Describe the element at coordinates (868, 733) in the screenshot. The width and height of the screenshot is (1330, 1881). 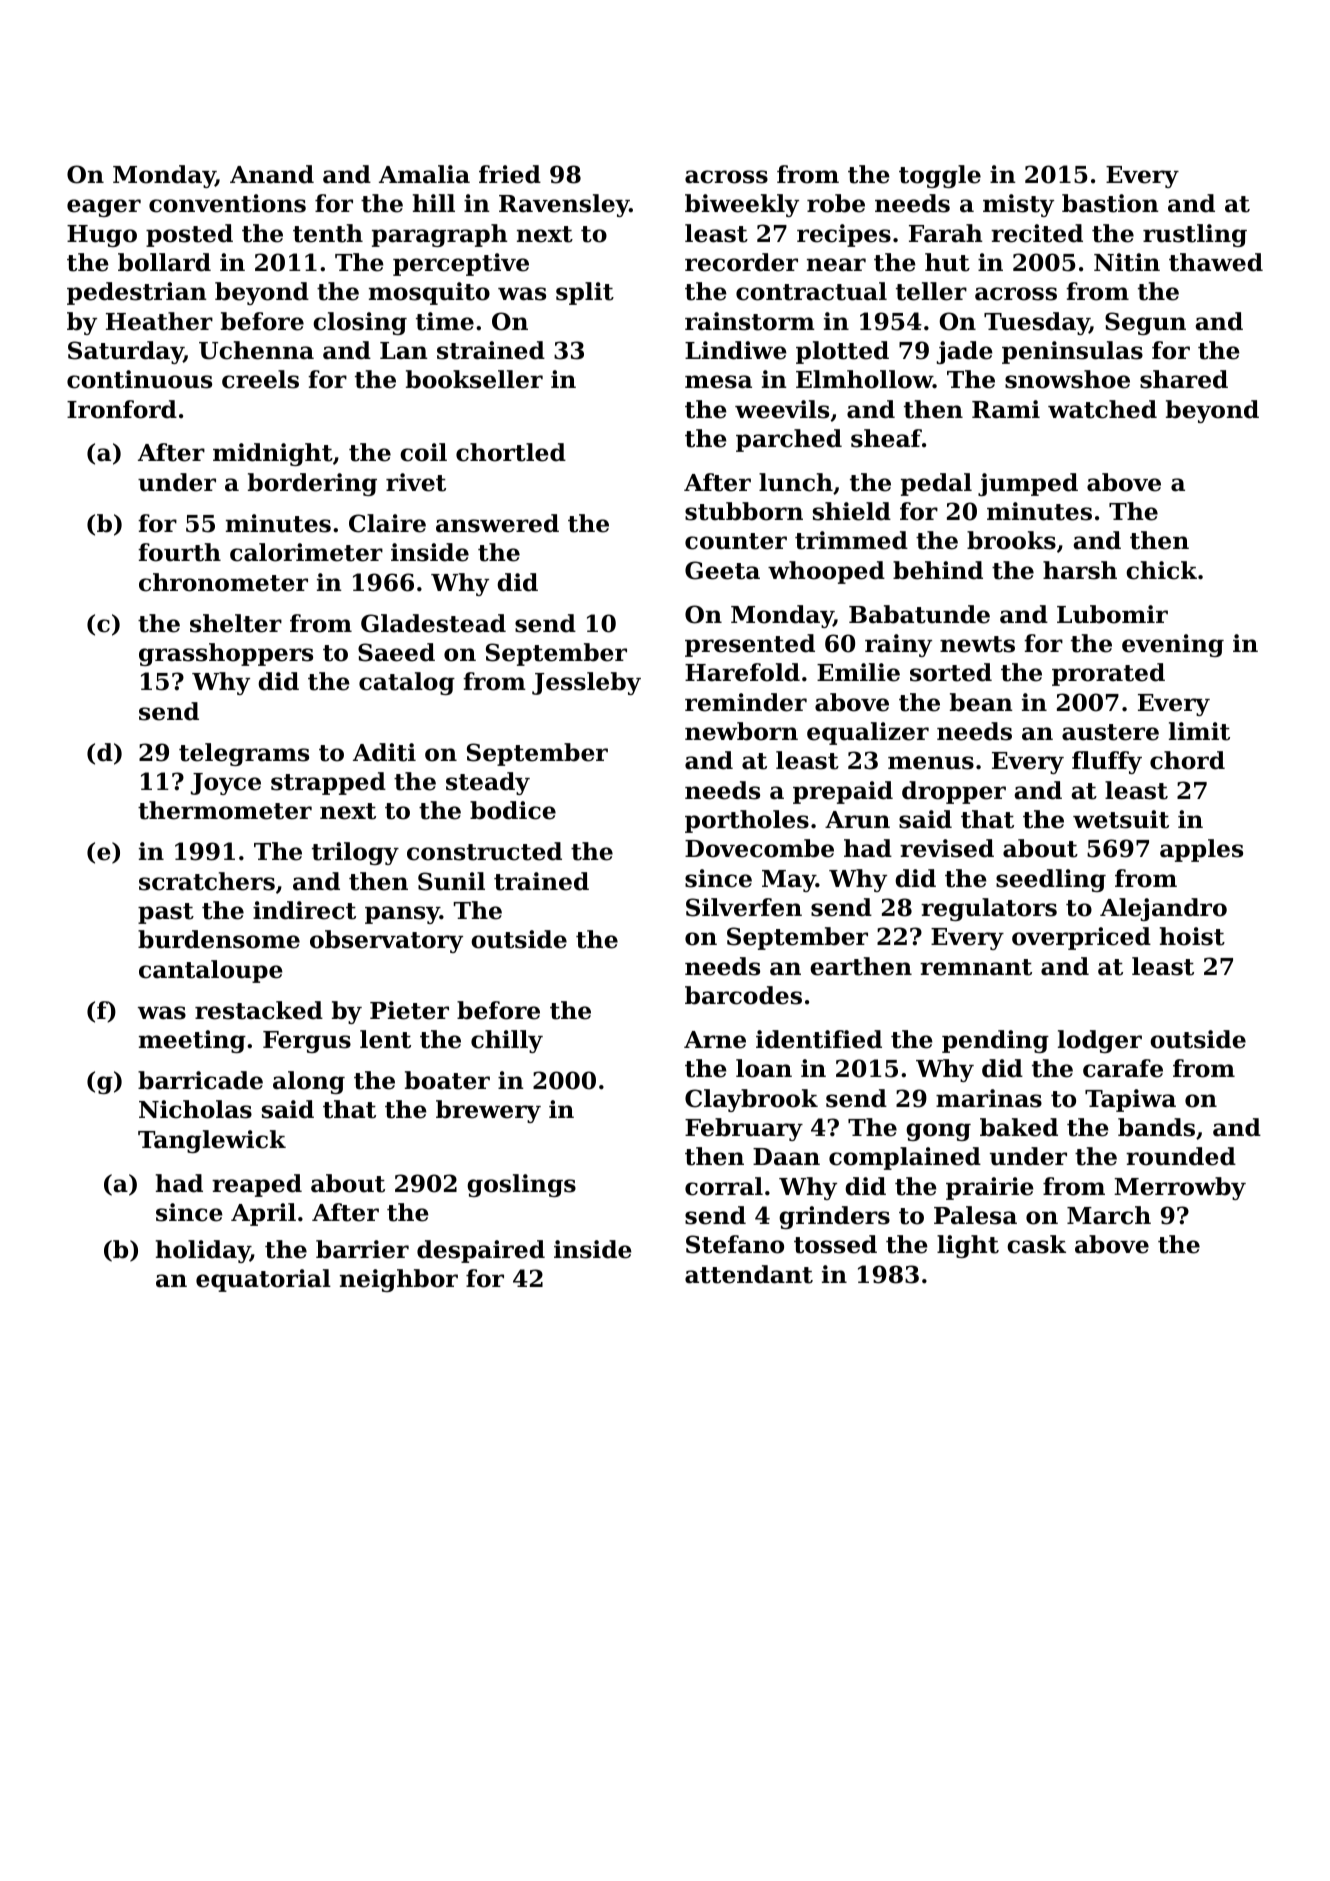
I see `equalizer` at that location.
